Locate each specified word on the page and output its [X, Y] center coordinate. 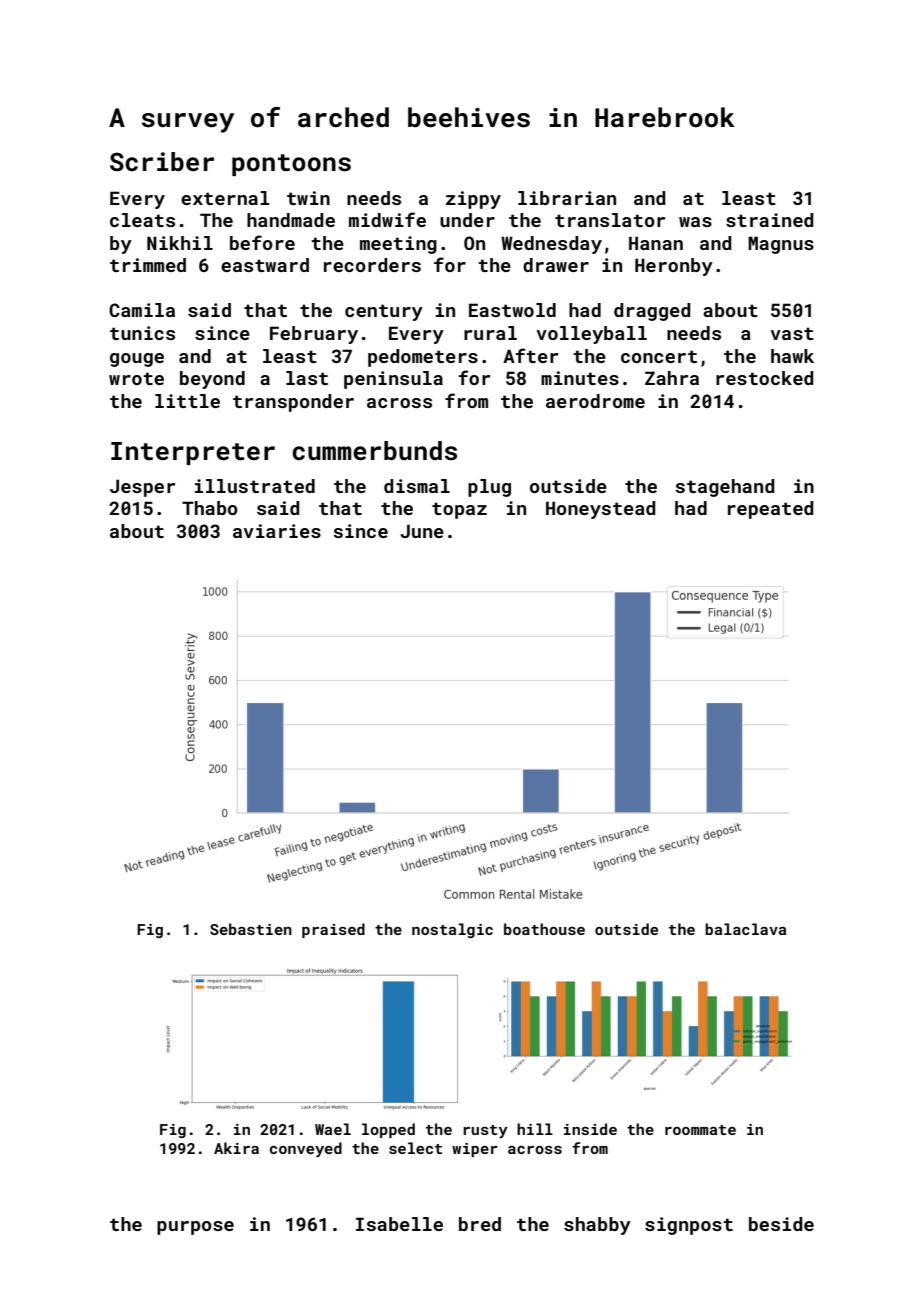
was [695, 222]
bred [480, 1224]
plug [489, 488]
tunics [142, 333]
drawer [556, 265]
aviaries [277, 531]
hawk [792, 356]
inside [590, 1129]
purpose [195, 1228]
